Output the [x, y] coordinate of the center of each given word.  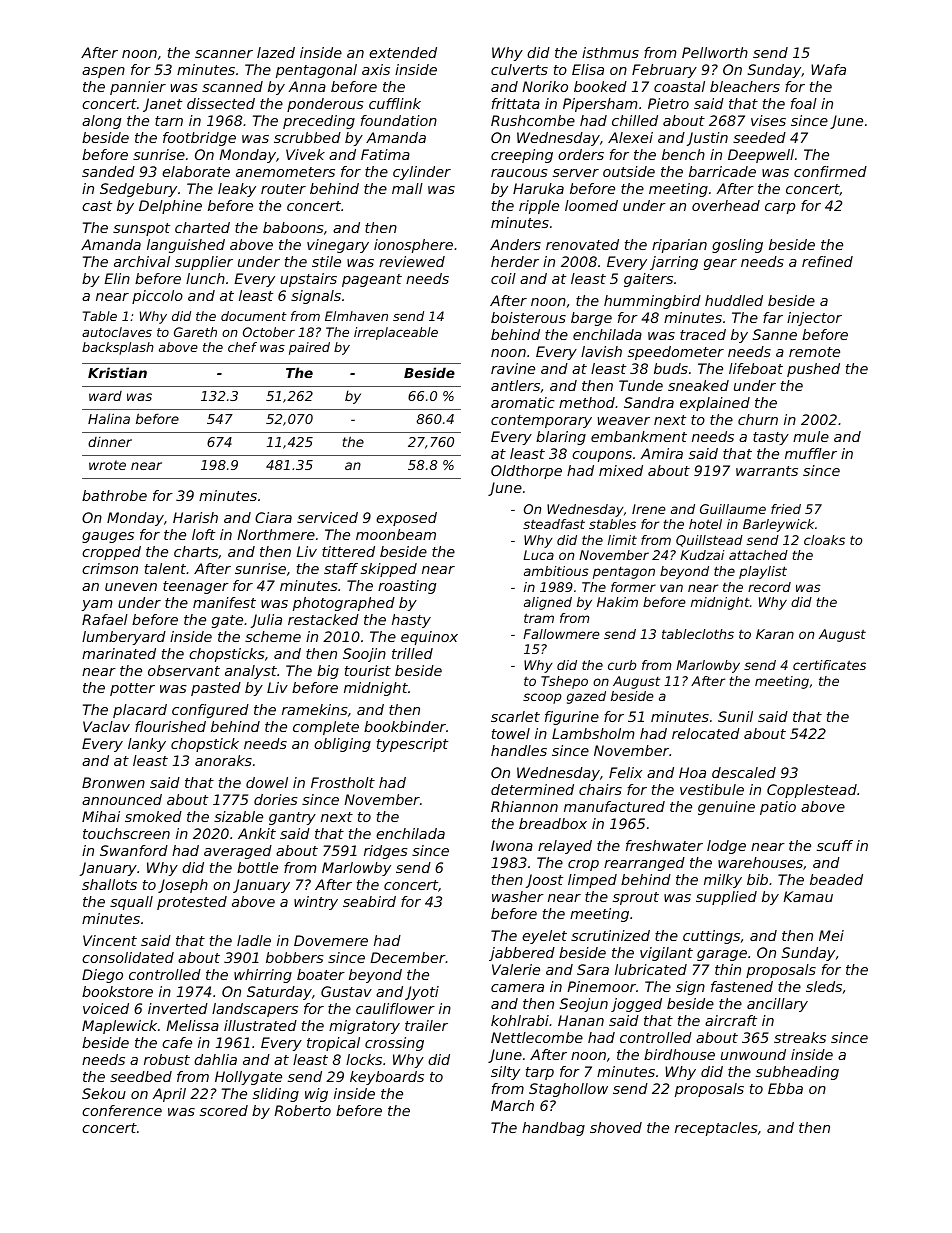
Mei [831, 935]
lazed [276, 52]
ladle [254, 940]
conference [122, 1110]
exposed [406, 519]
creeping [522, 156]
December [408, 957]
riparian [679, 246]
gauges [108, 537]
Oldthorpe [526, 472]
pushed [813, 370]
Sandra [649, 402]
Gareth [195, 332]
